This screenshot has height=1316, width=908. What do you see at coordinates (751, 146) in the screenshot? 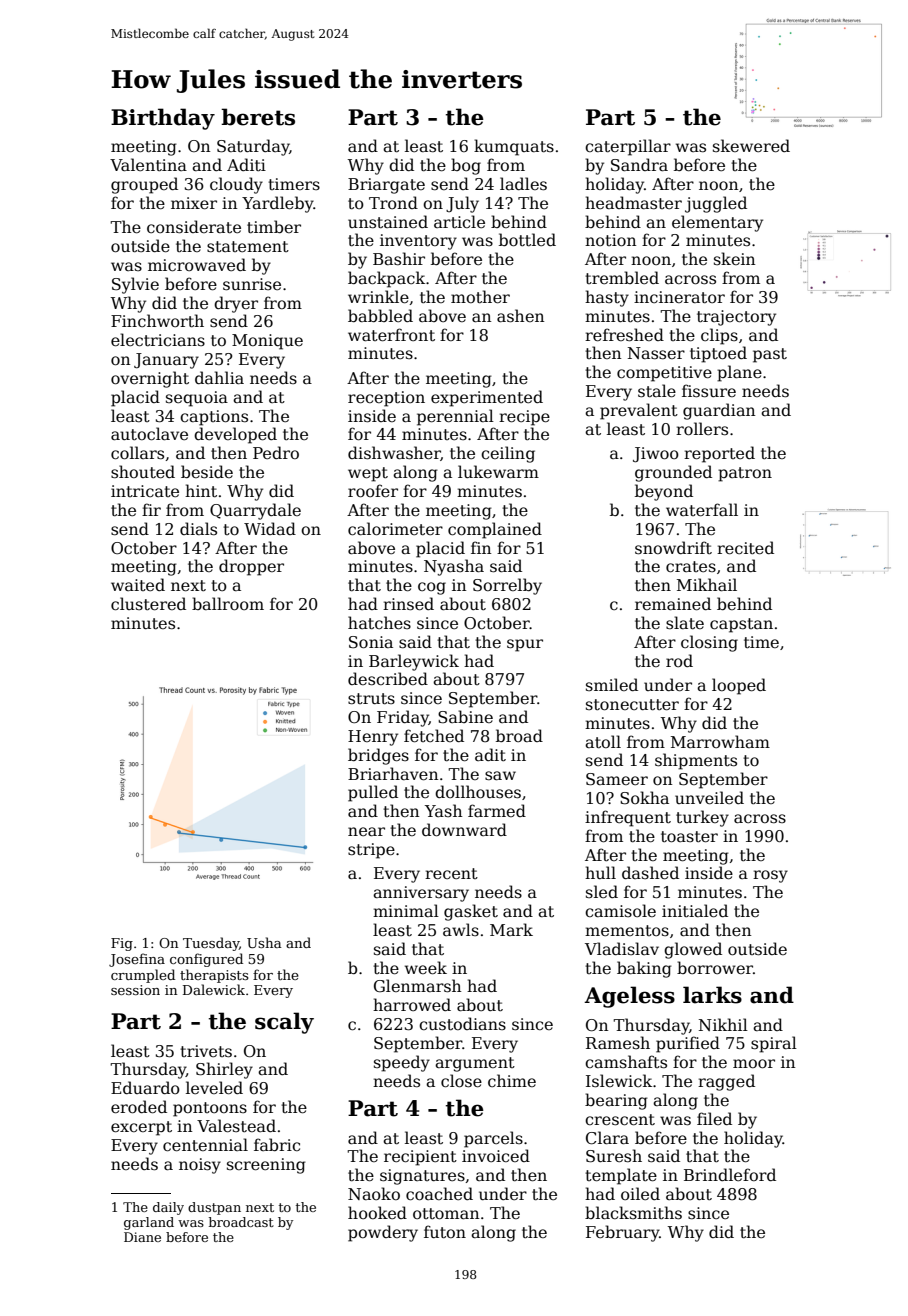
I see `skewered` at bounding box center [751, 146].
